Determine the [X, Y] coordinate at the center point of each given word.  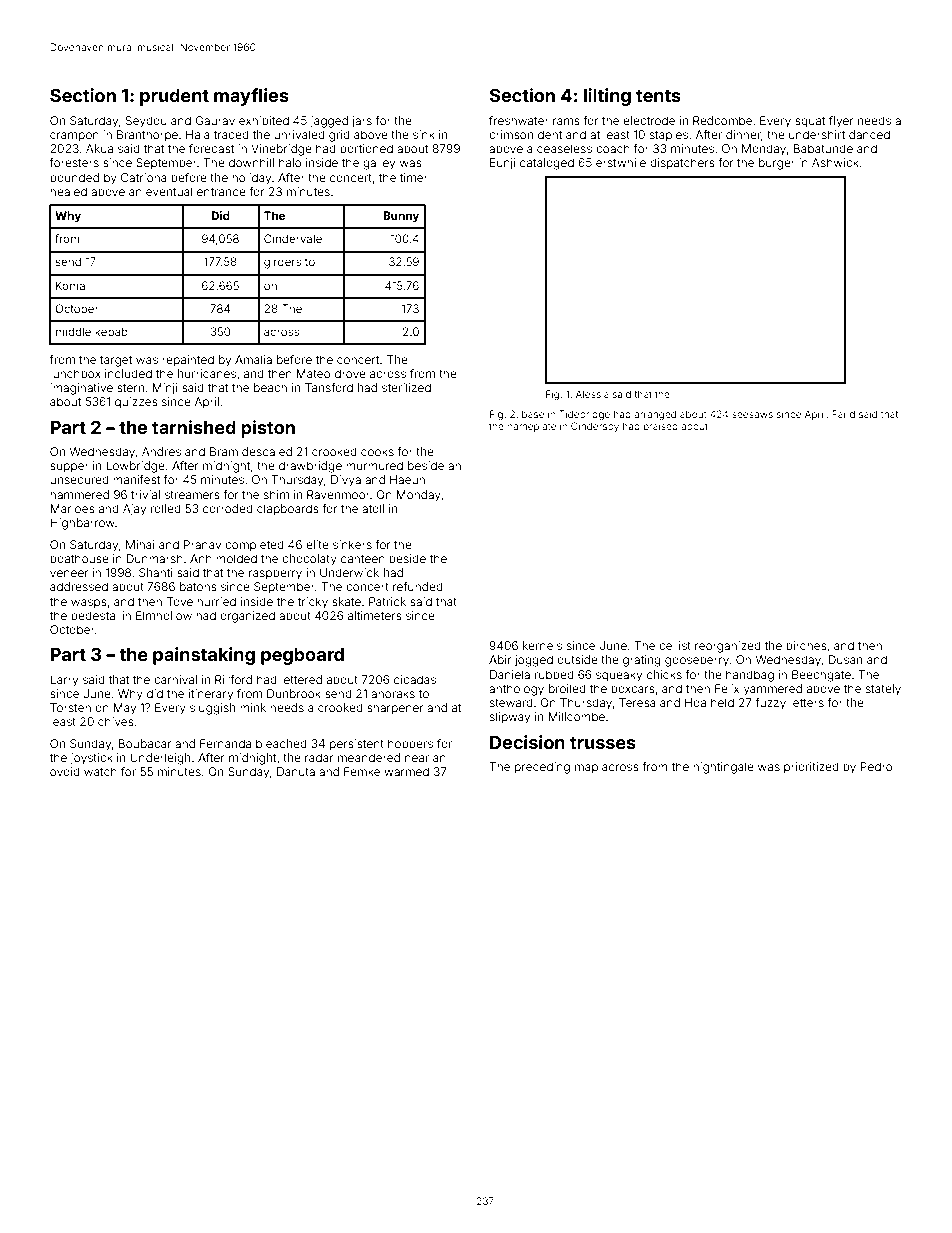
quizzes [136, 403]
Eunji [503, 164]
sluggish [212, 709]
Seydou [146, 122]
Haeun [407, 479]
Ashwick [835, 162]
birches [806, 645]
